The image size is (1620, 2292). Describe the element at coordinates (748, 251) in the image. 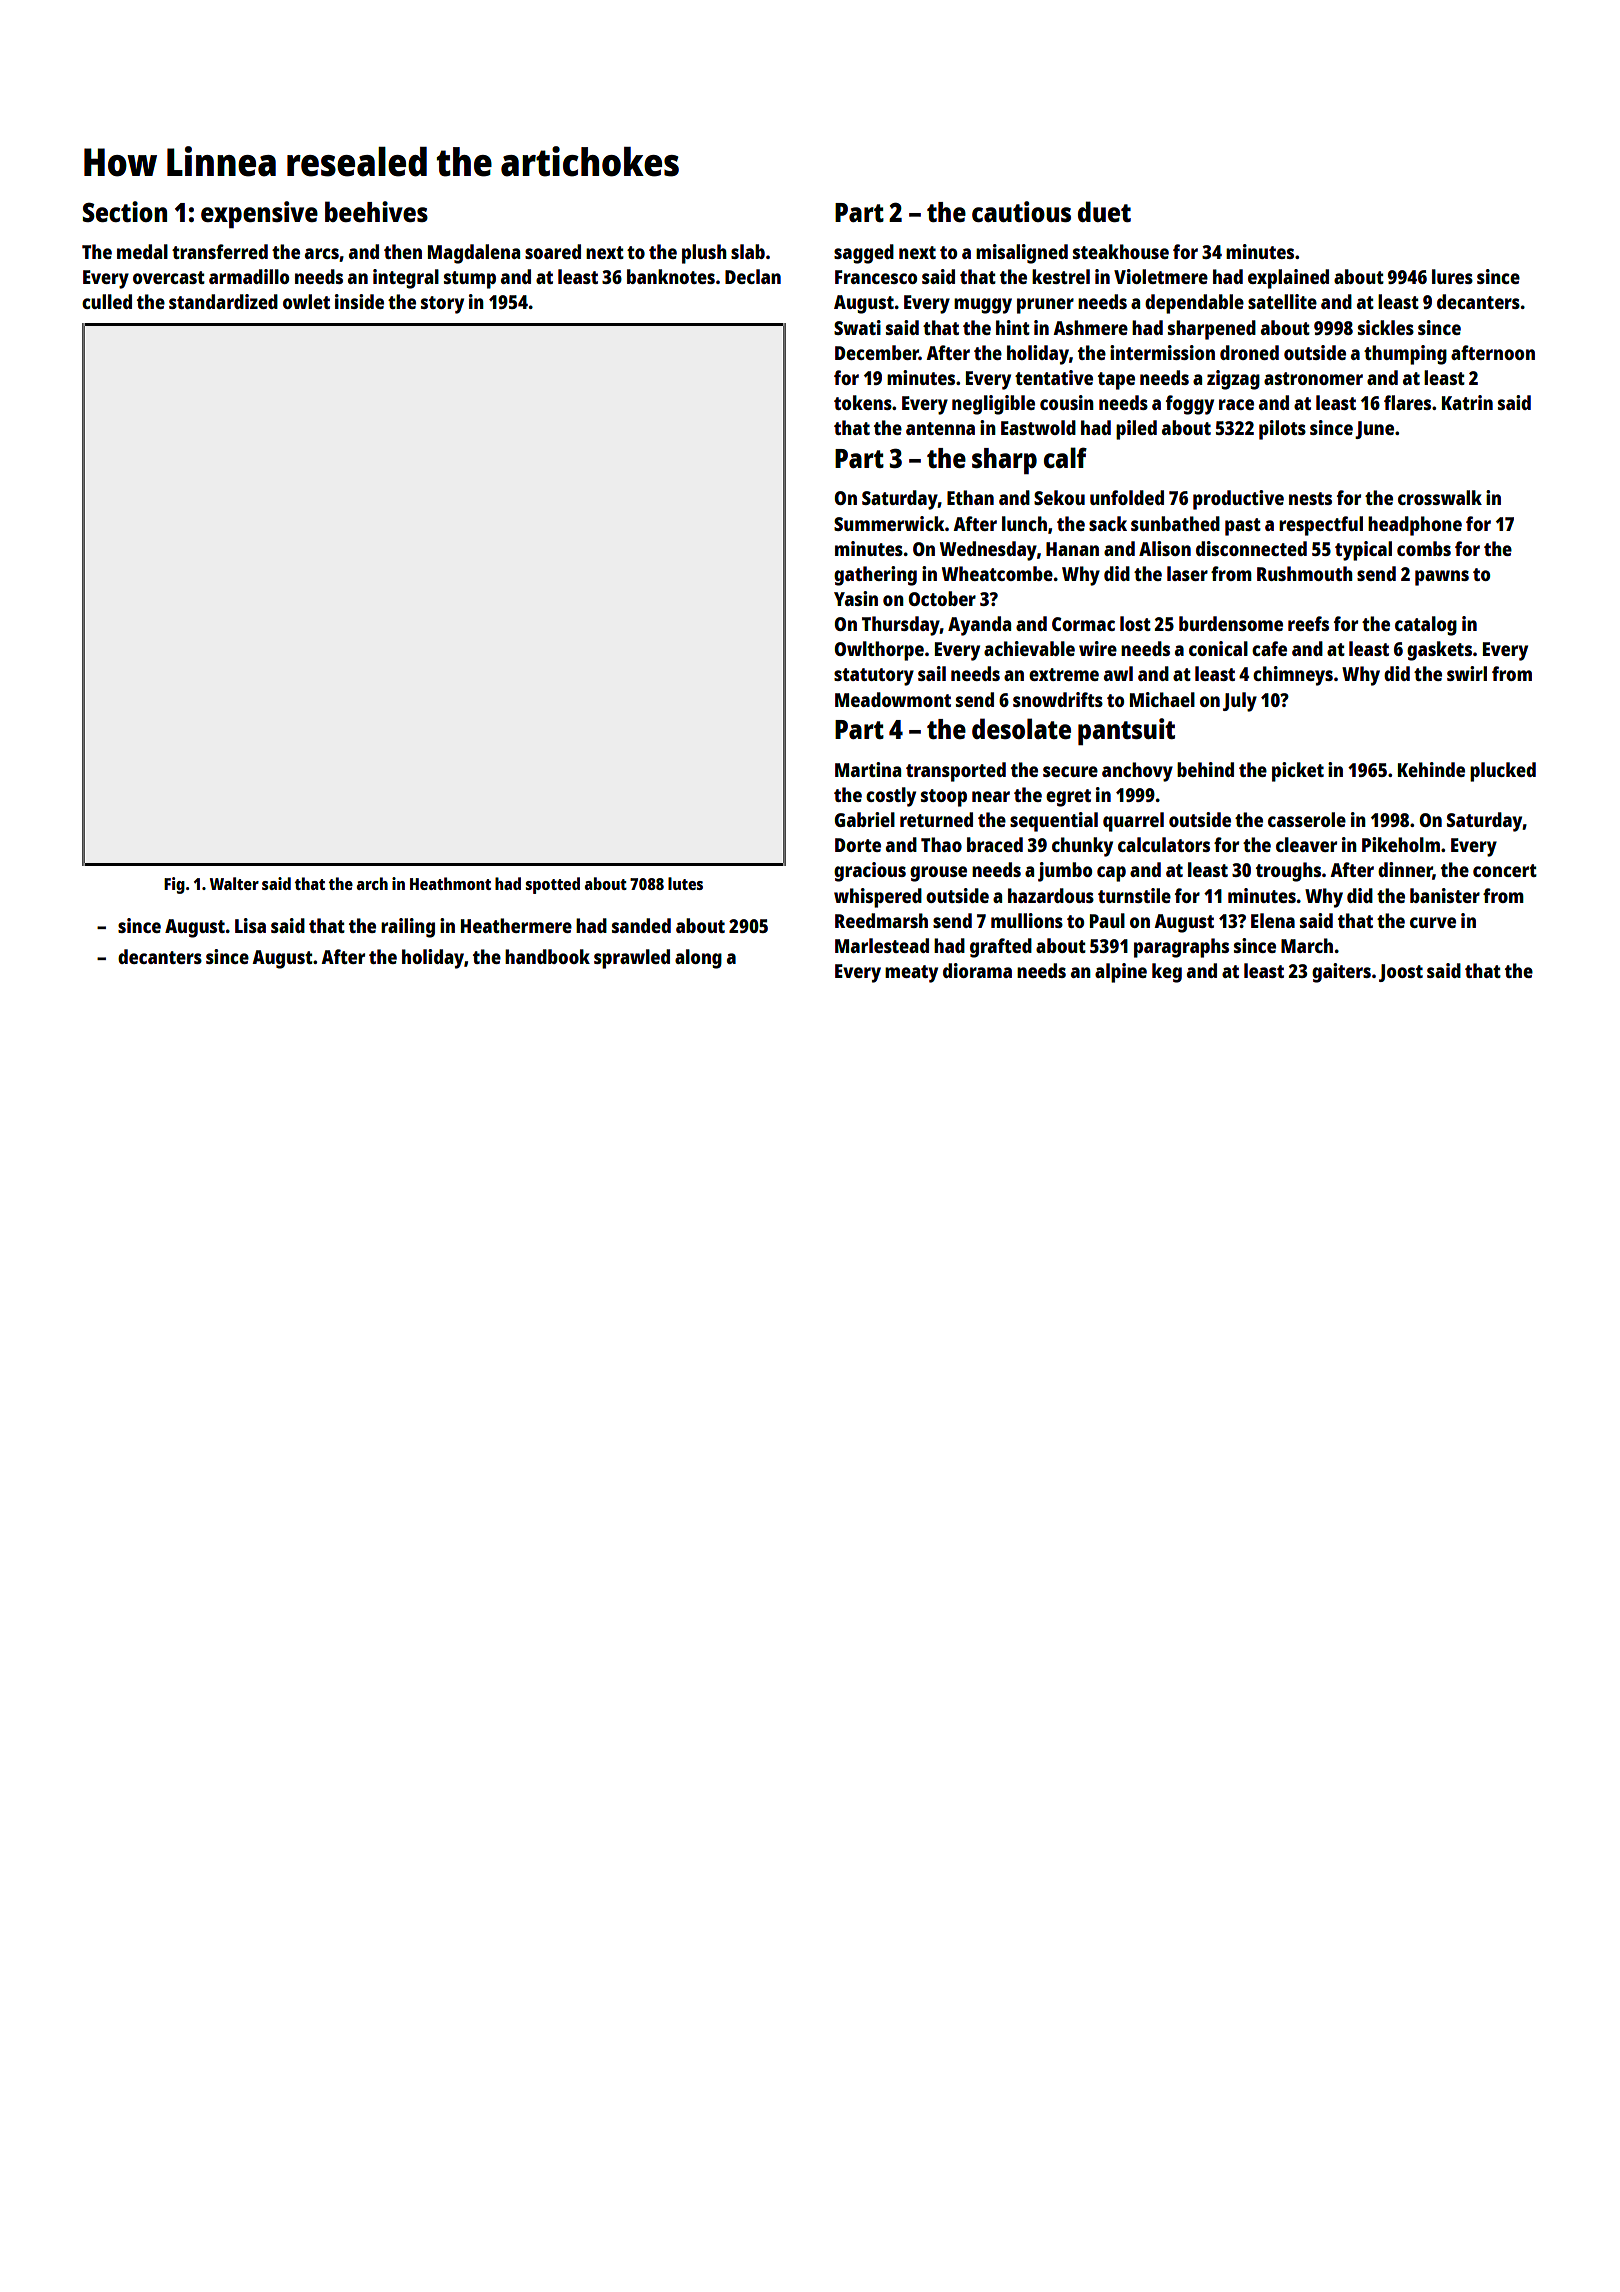

I see `slab` at that location.
